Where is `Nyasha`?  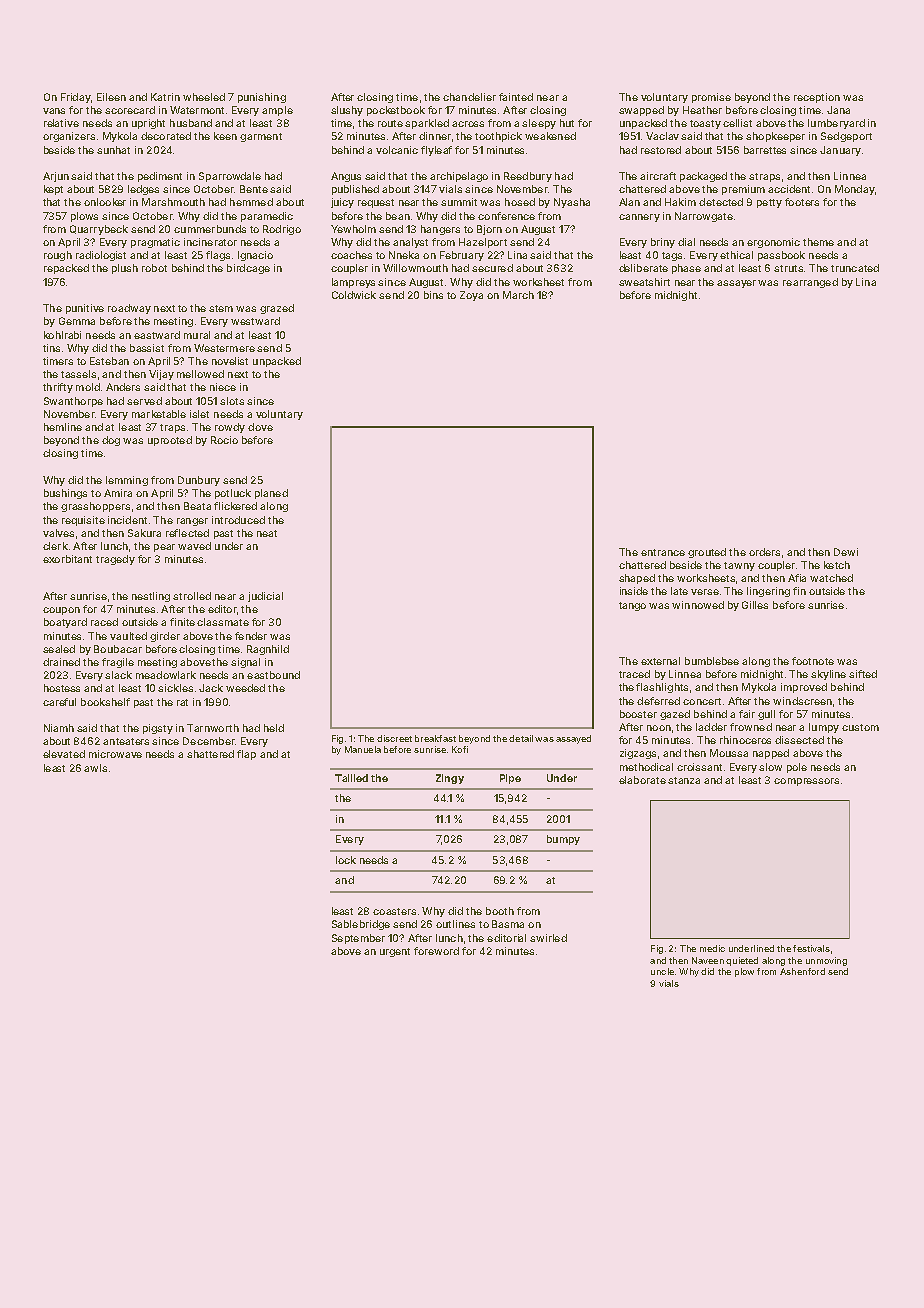 Nyasha is located at coordinates (572, 203).
